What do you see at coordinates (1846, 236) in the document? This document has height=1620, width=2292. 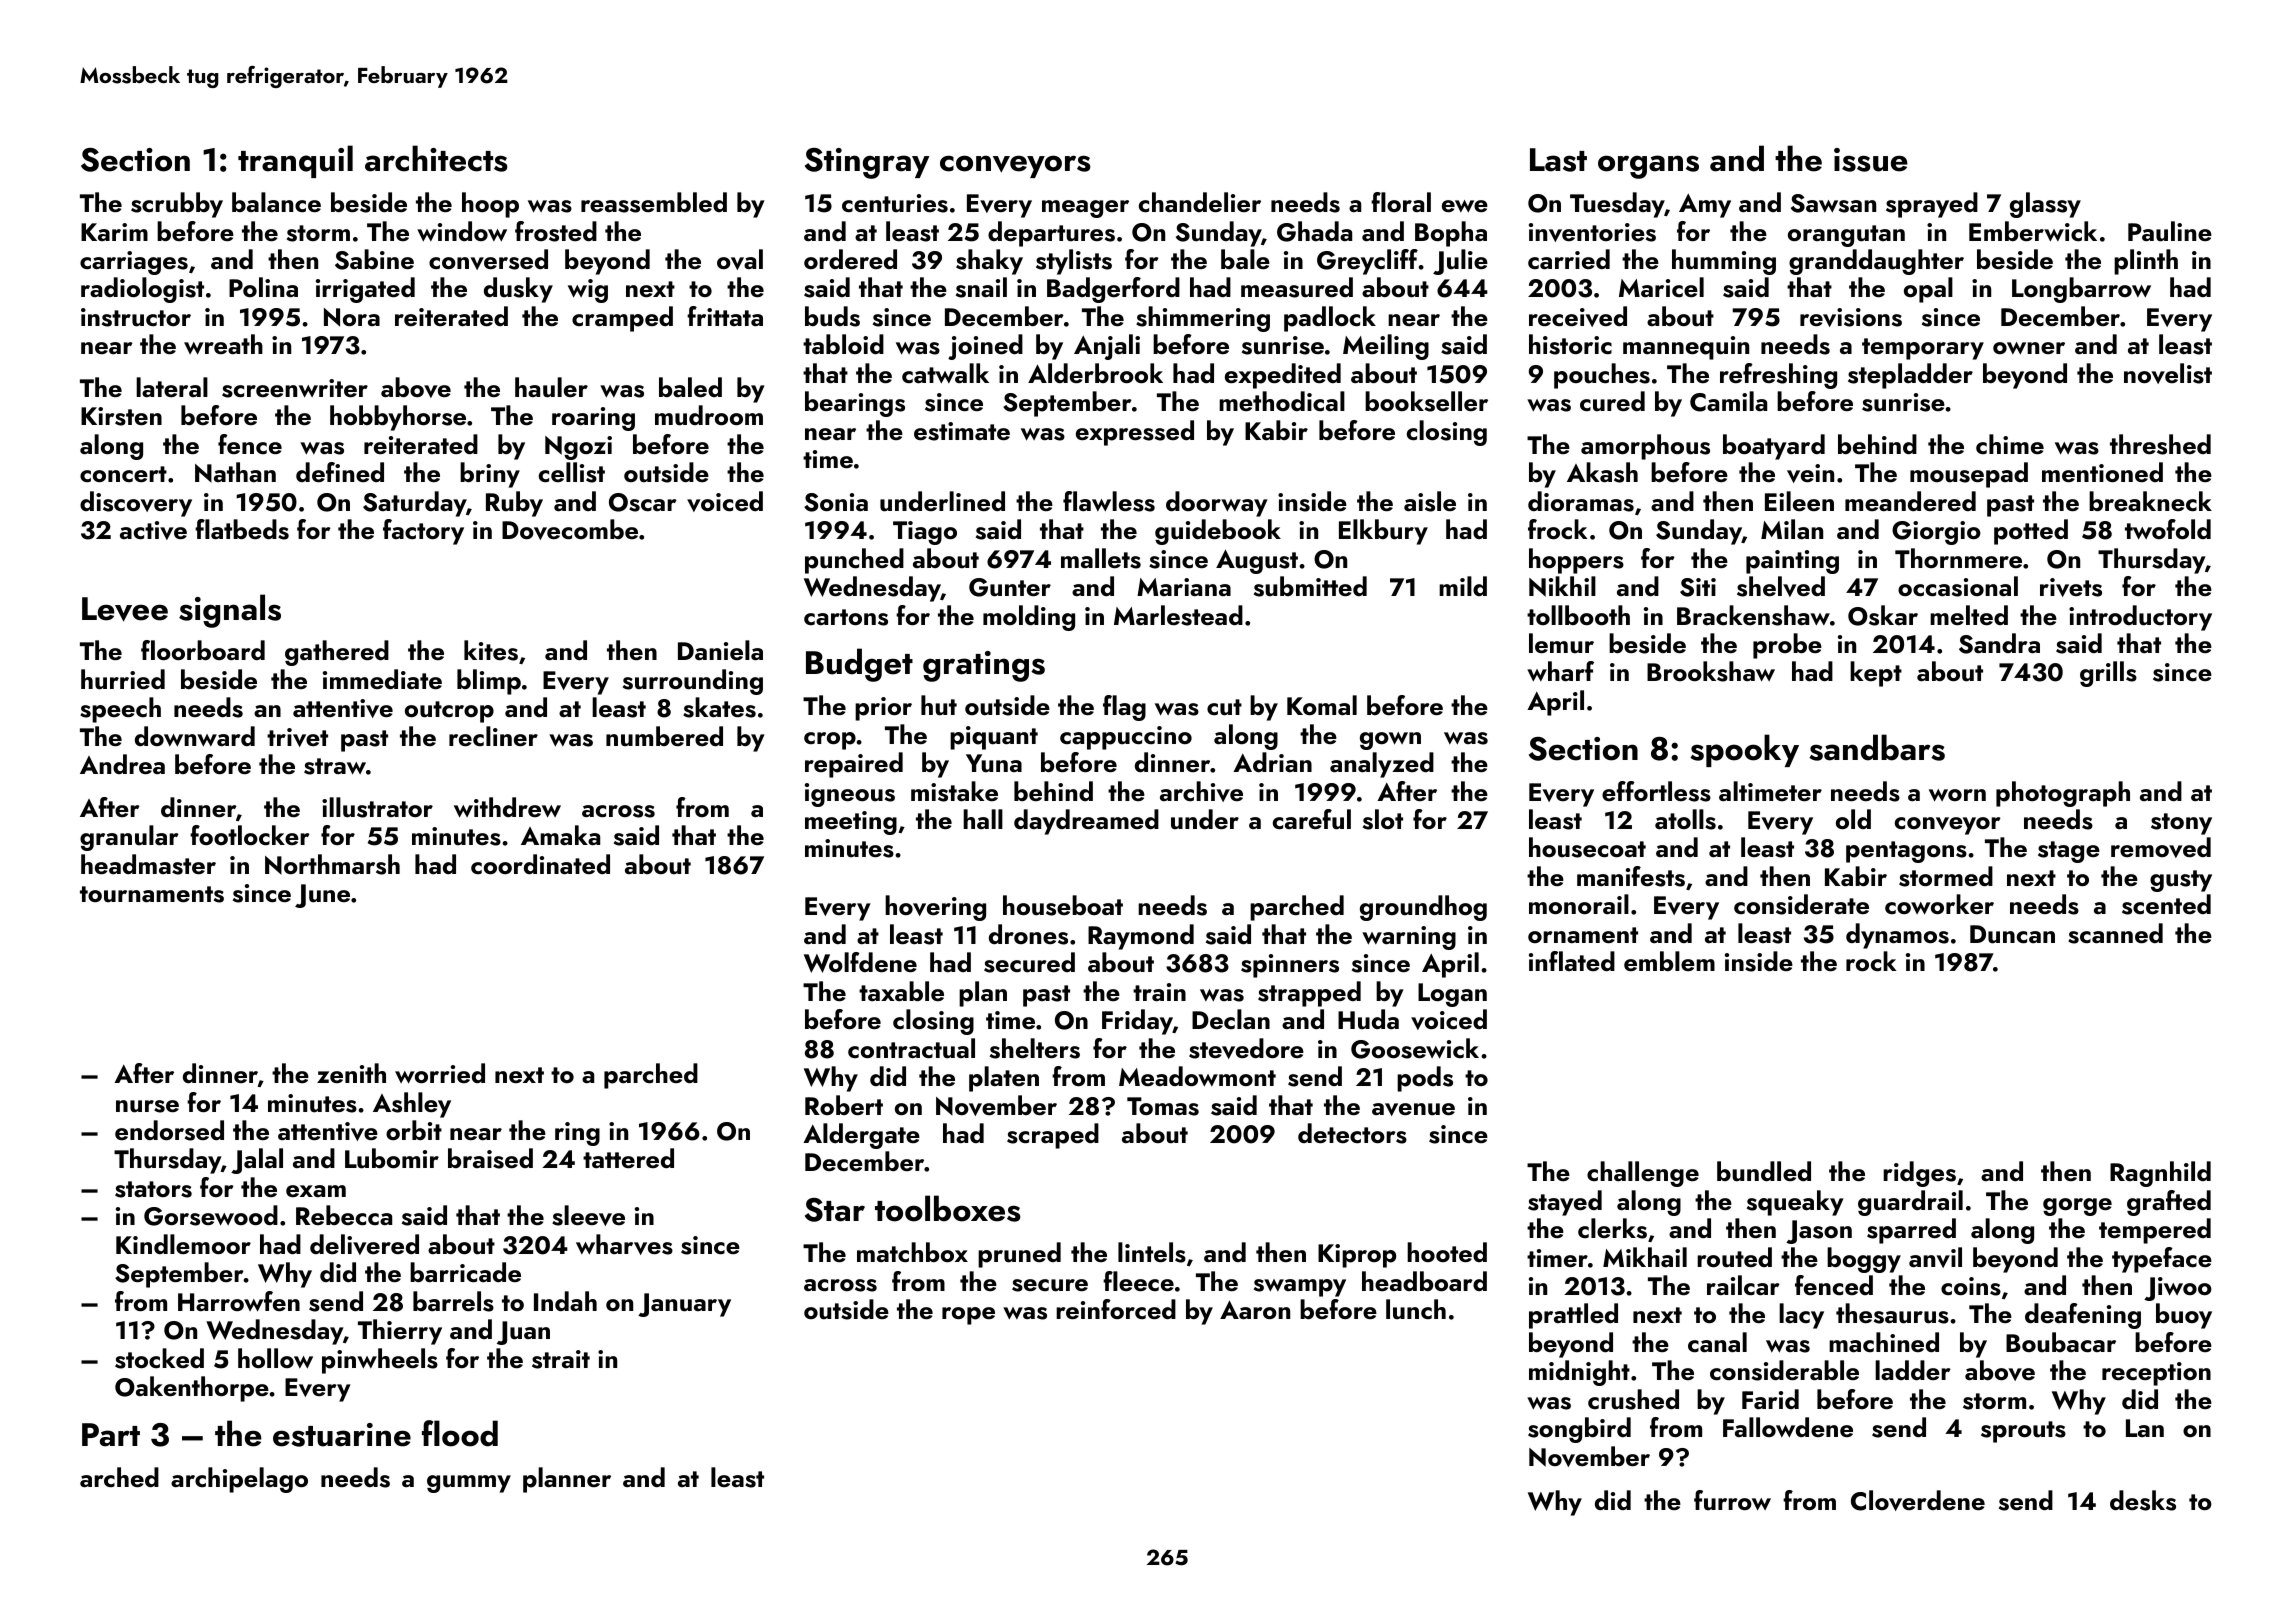 I see `orangutan` at bounding box center [1846, 236].
